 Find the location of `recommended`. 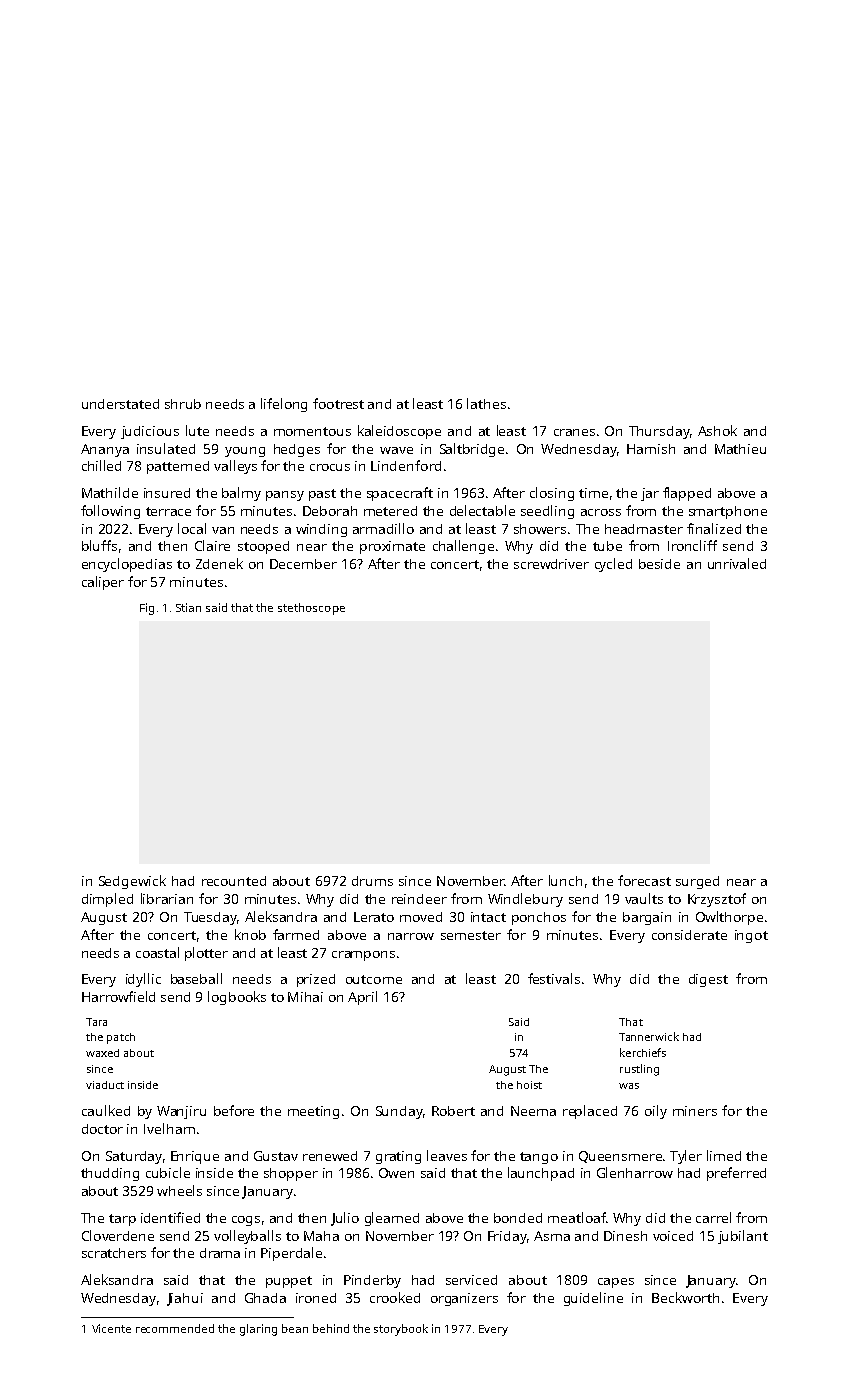

recommended is located at coordinates (175, 1328).
